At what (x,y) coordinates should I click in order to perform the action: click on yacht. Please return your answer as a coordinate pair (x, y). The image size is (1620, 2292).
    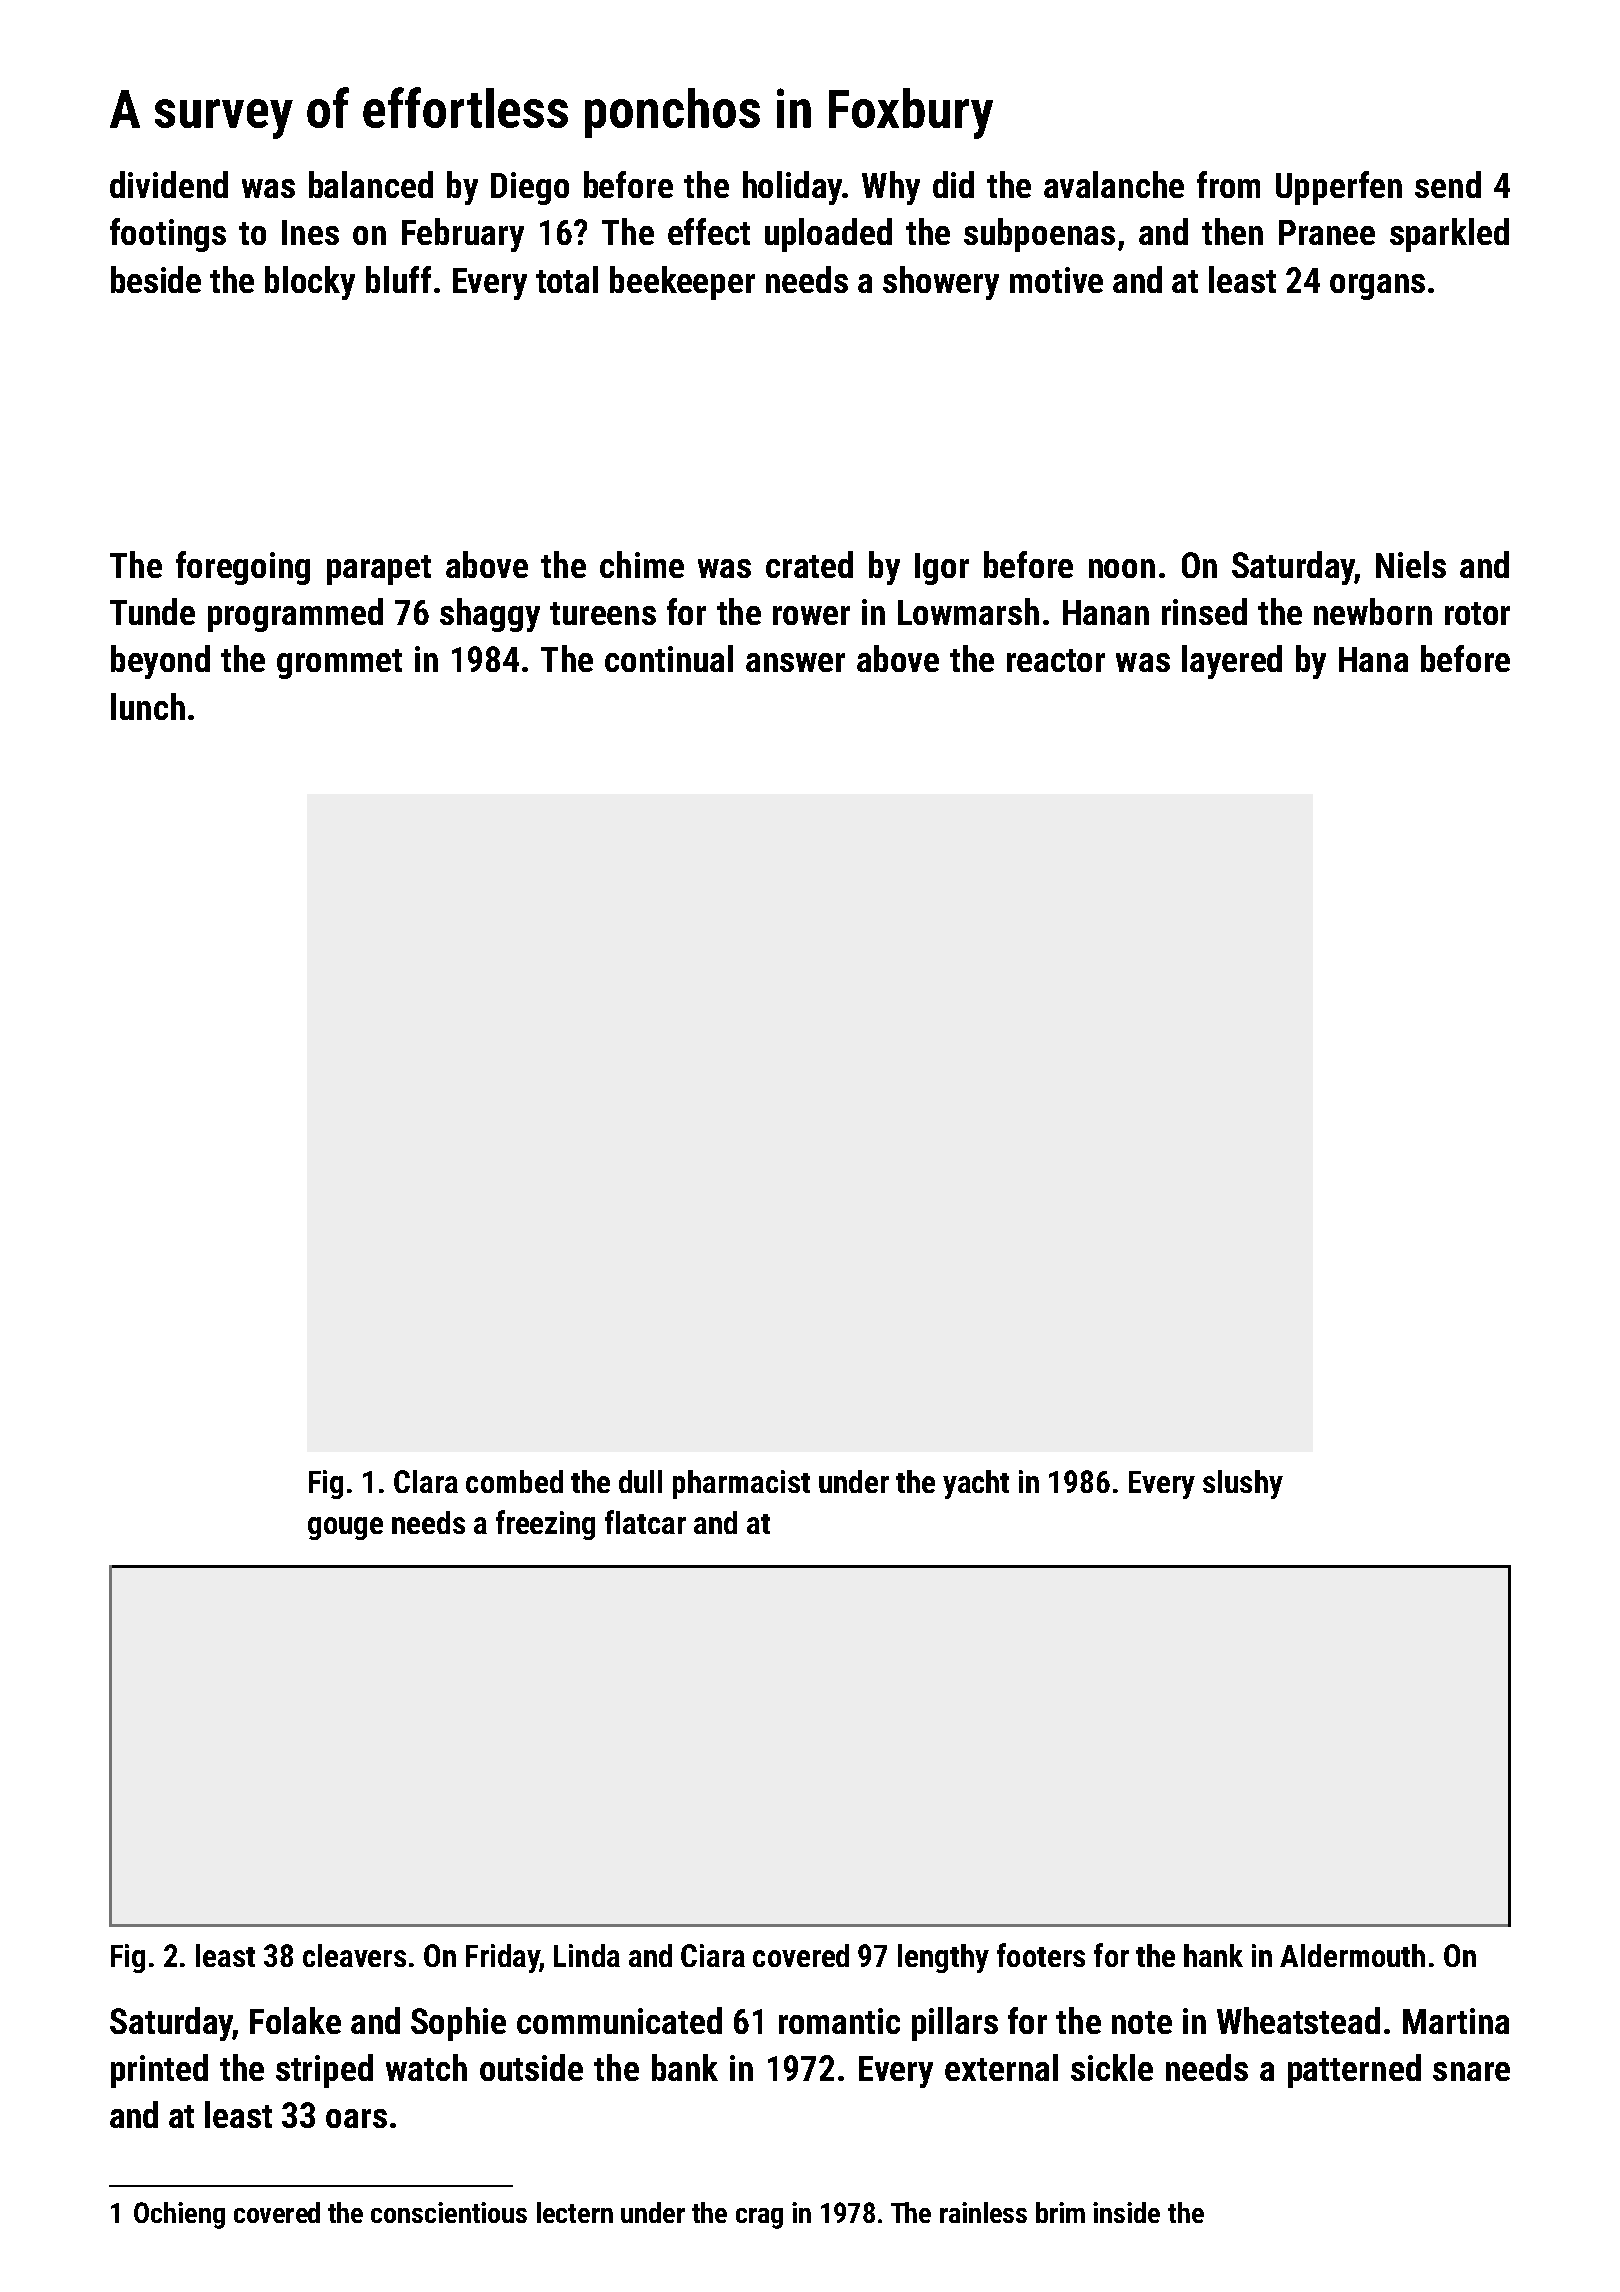
    Looking at the image, I should click on (976, 1484).
